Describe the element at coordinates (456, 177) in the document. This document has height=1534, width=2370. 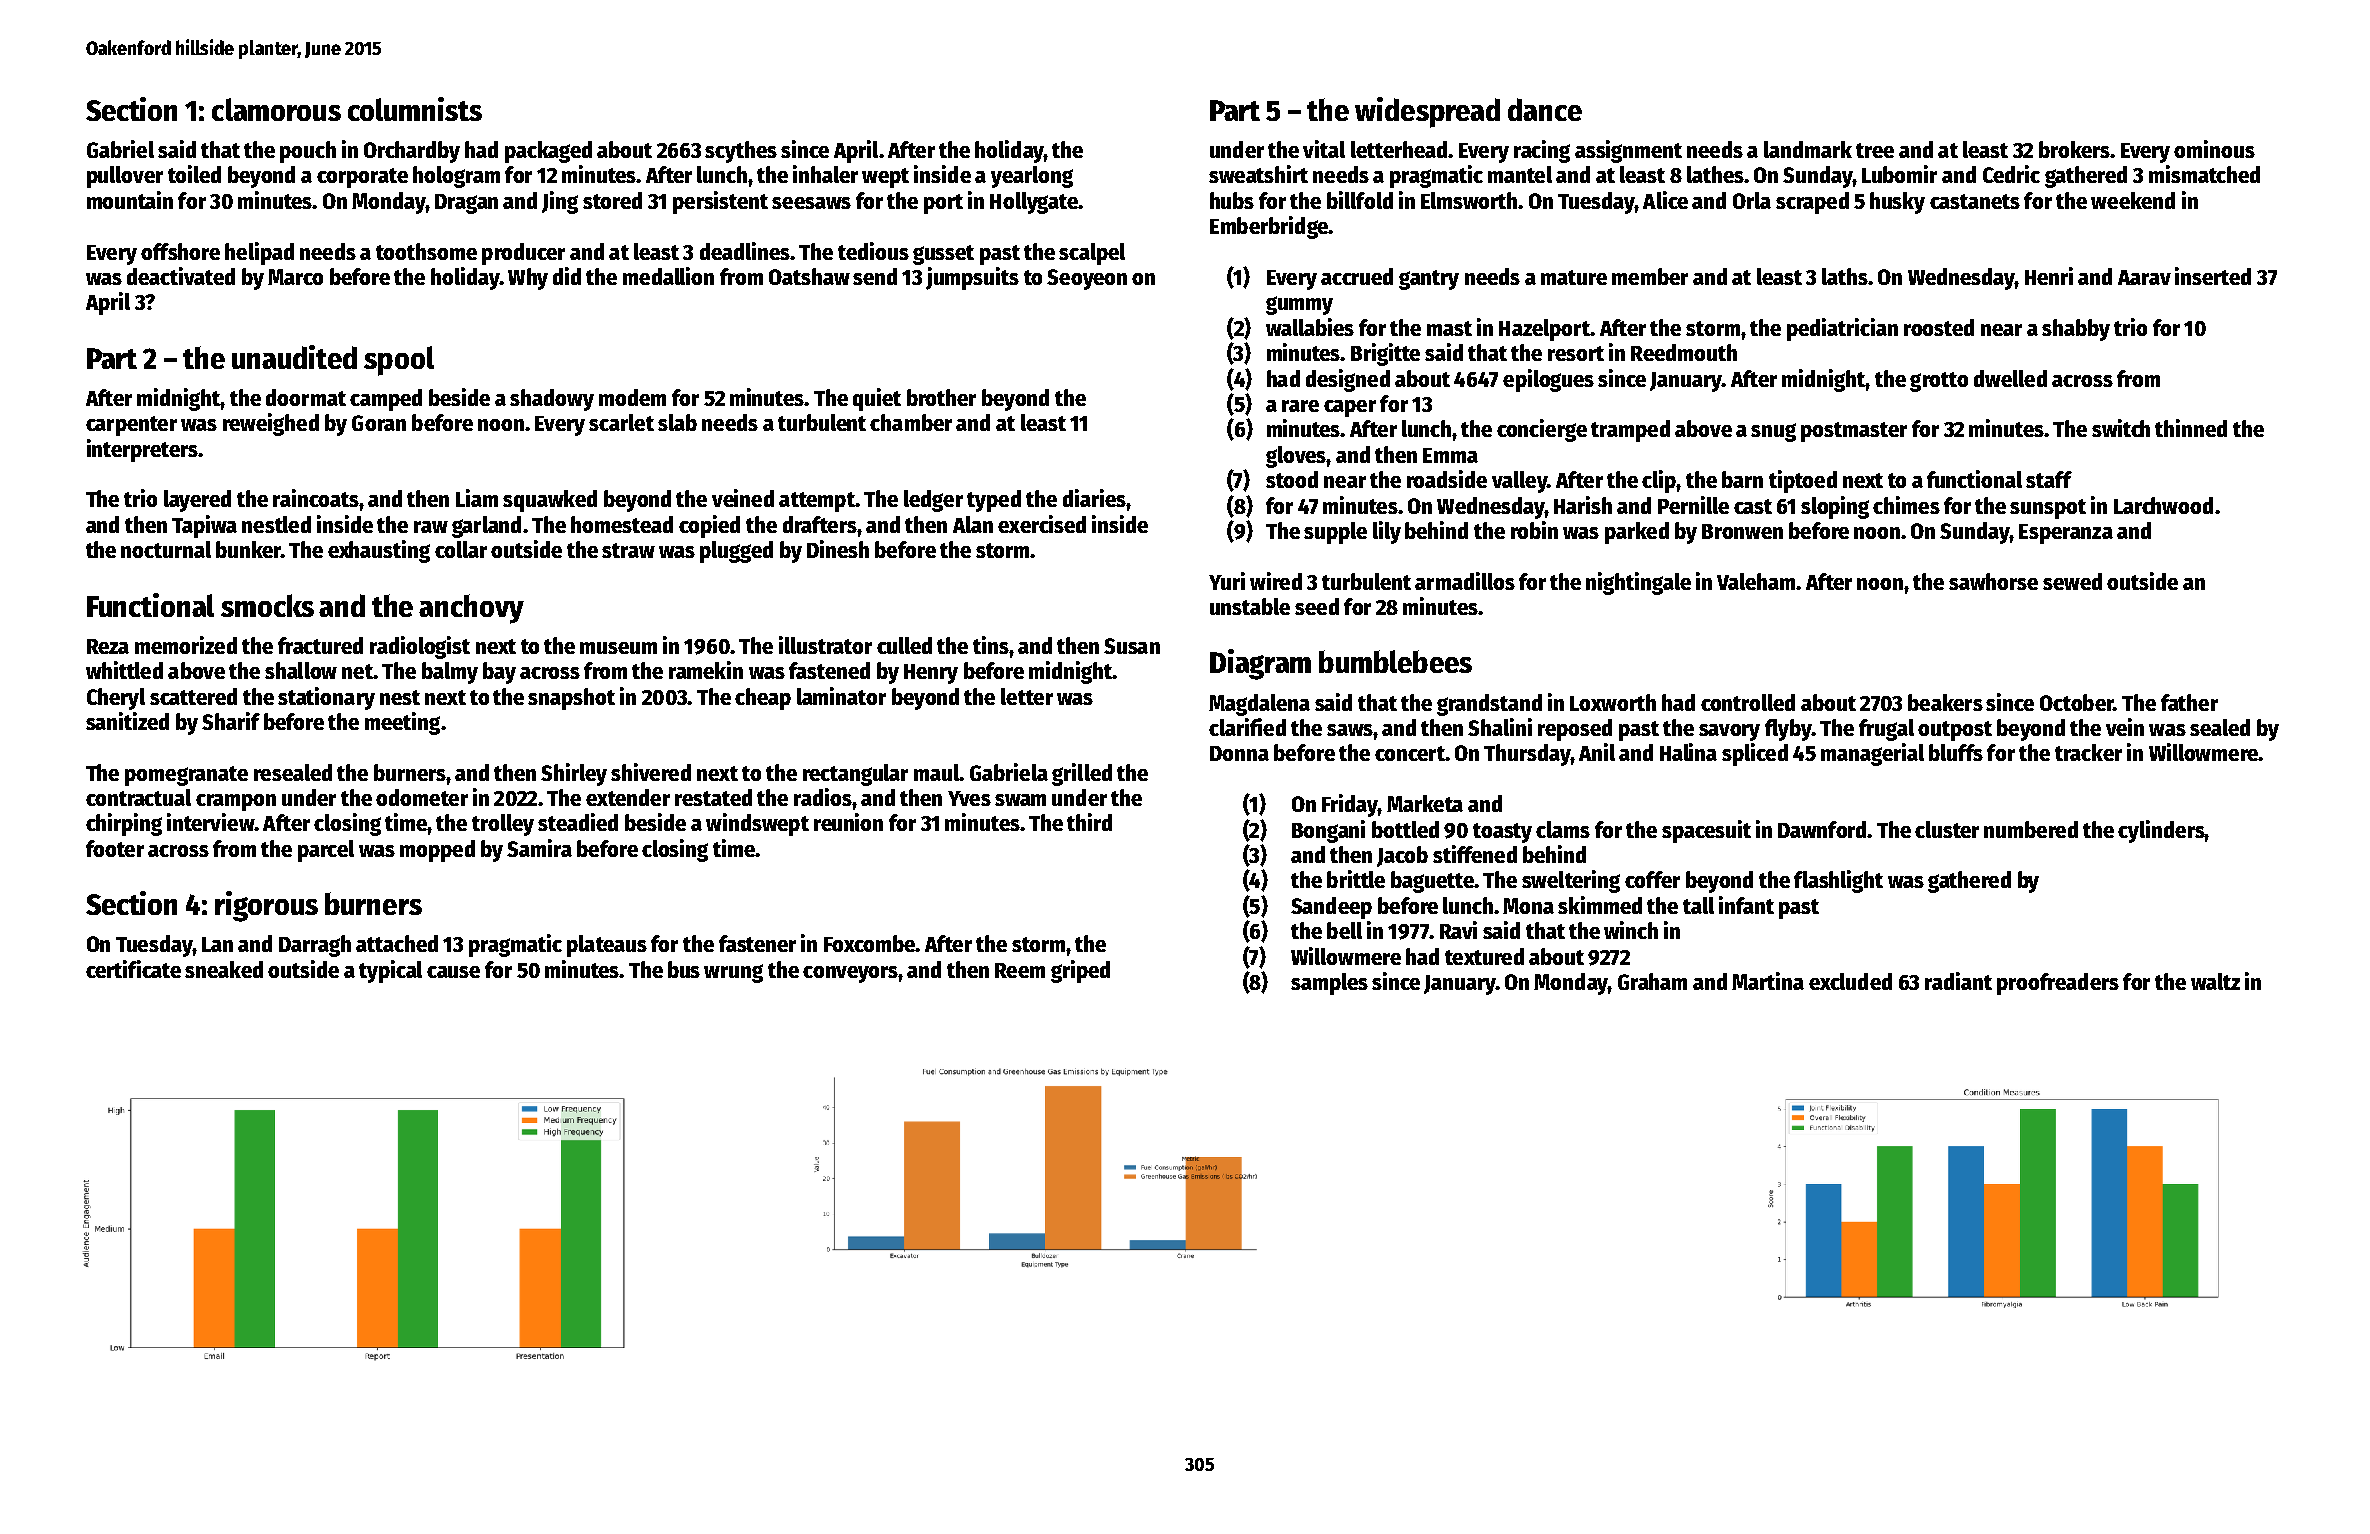
I see `hologram` at that location.
